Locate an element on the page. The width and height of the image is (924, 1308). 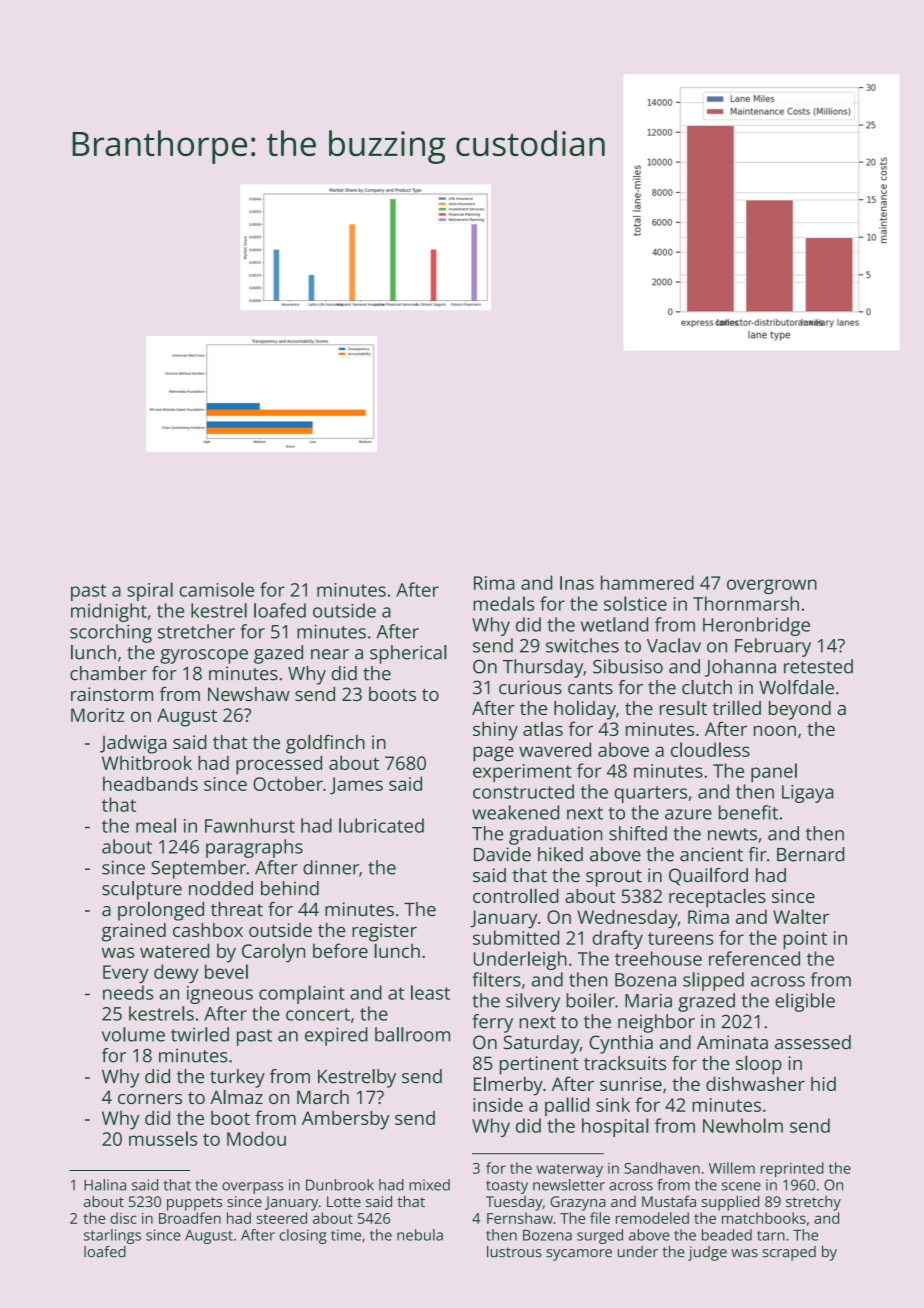
shifted is located at coordinates (638, 833).
